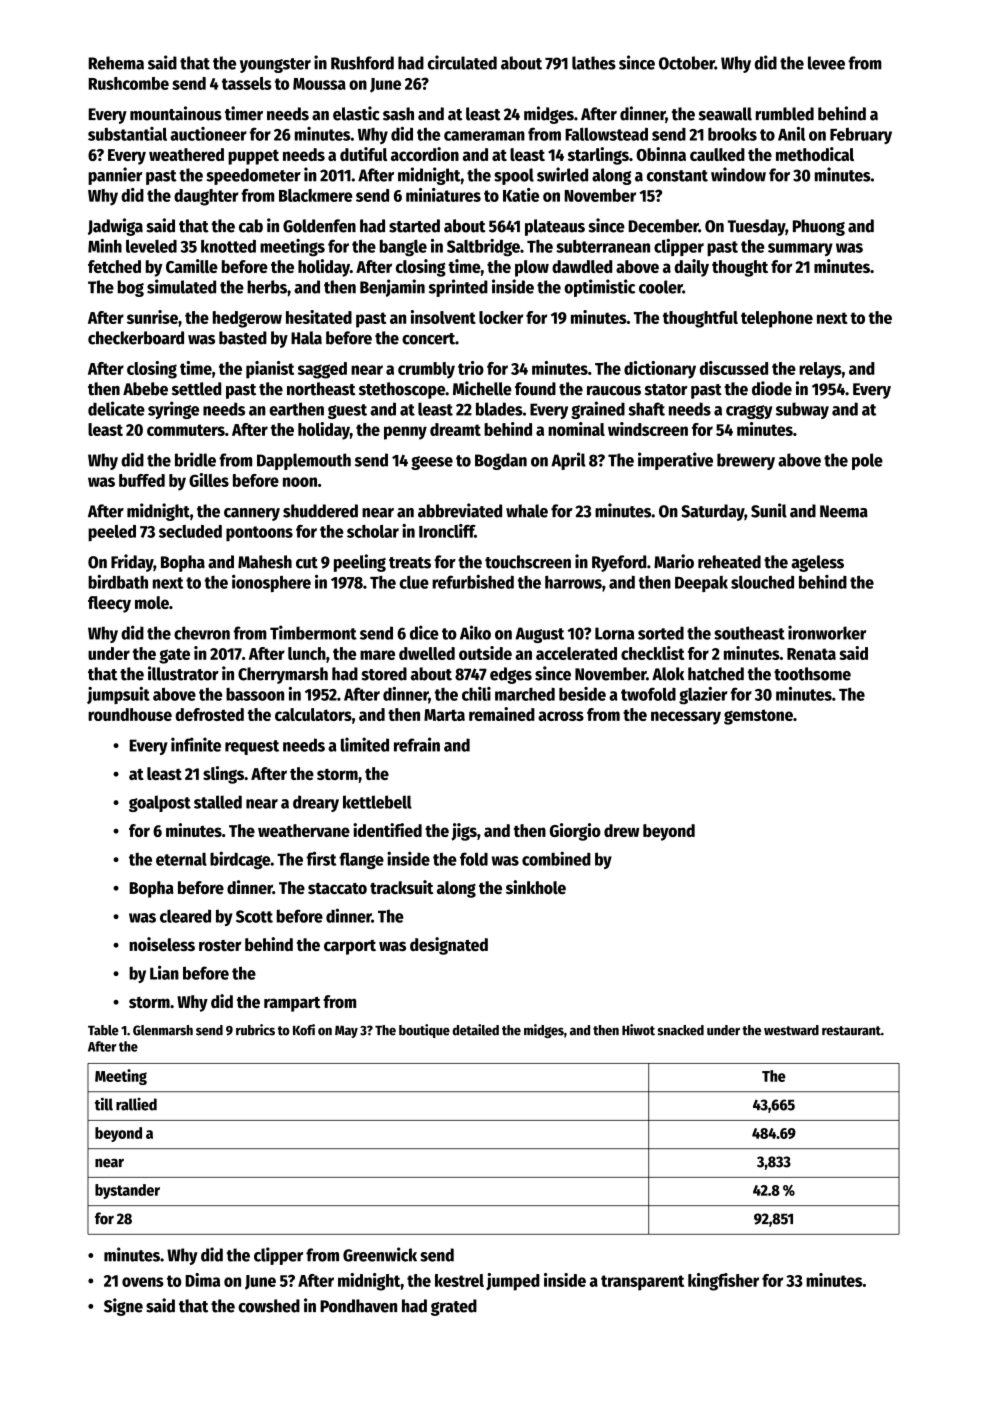 This image has width=987, height=1403. I want to click on chevron, so click(202, 633).
